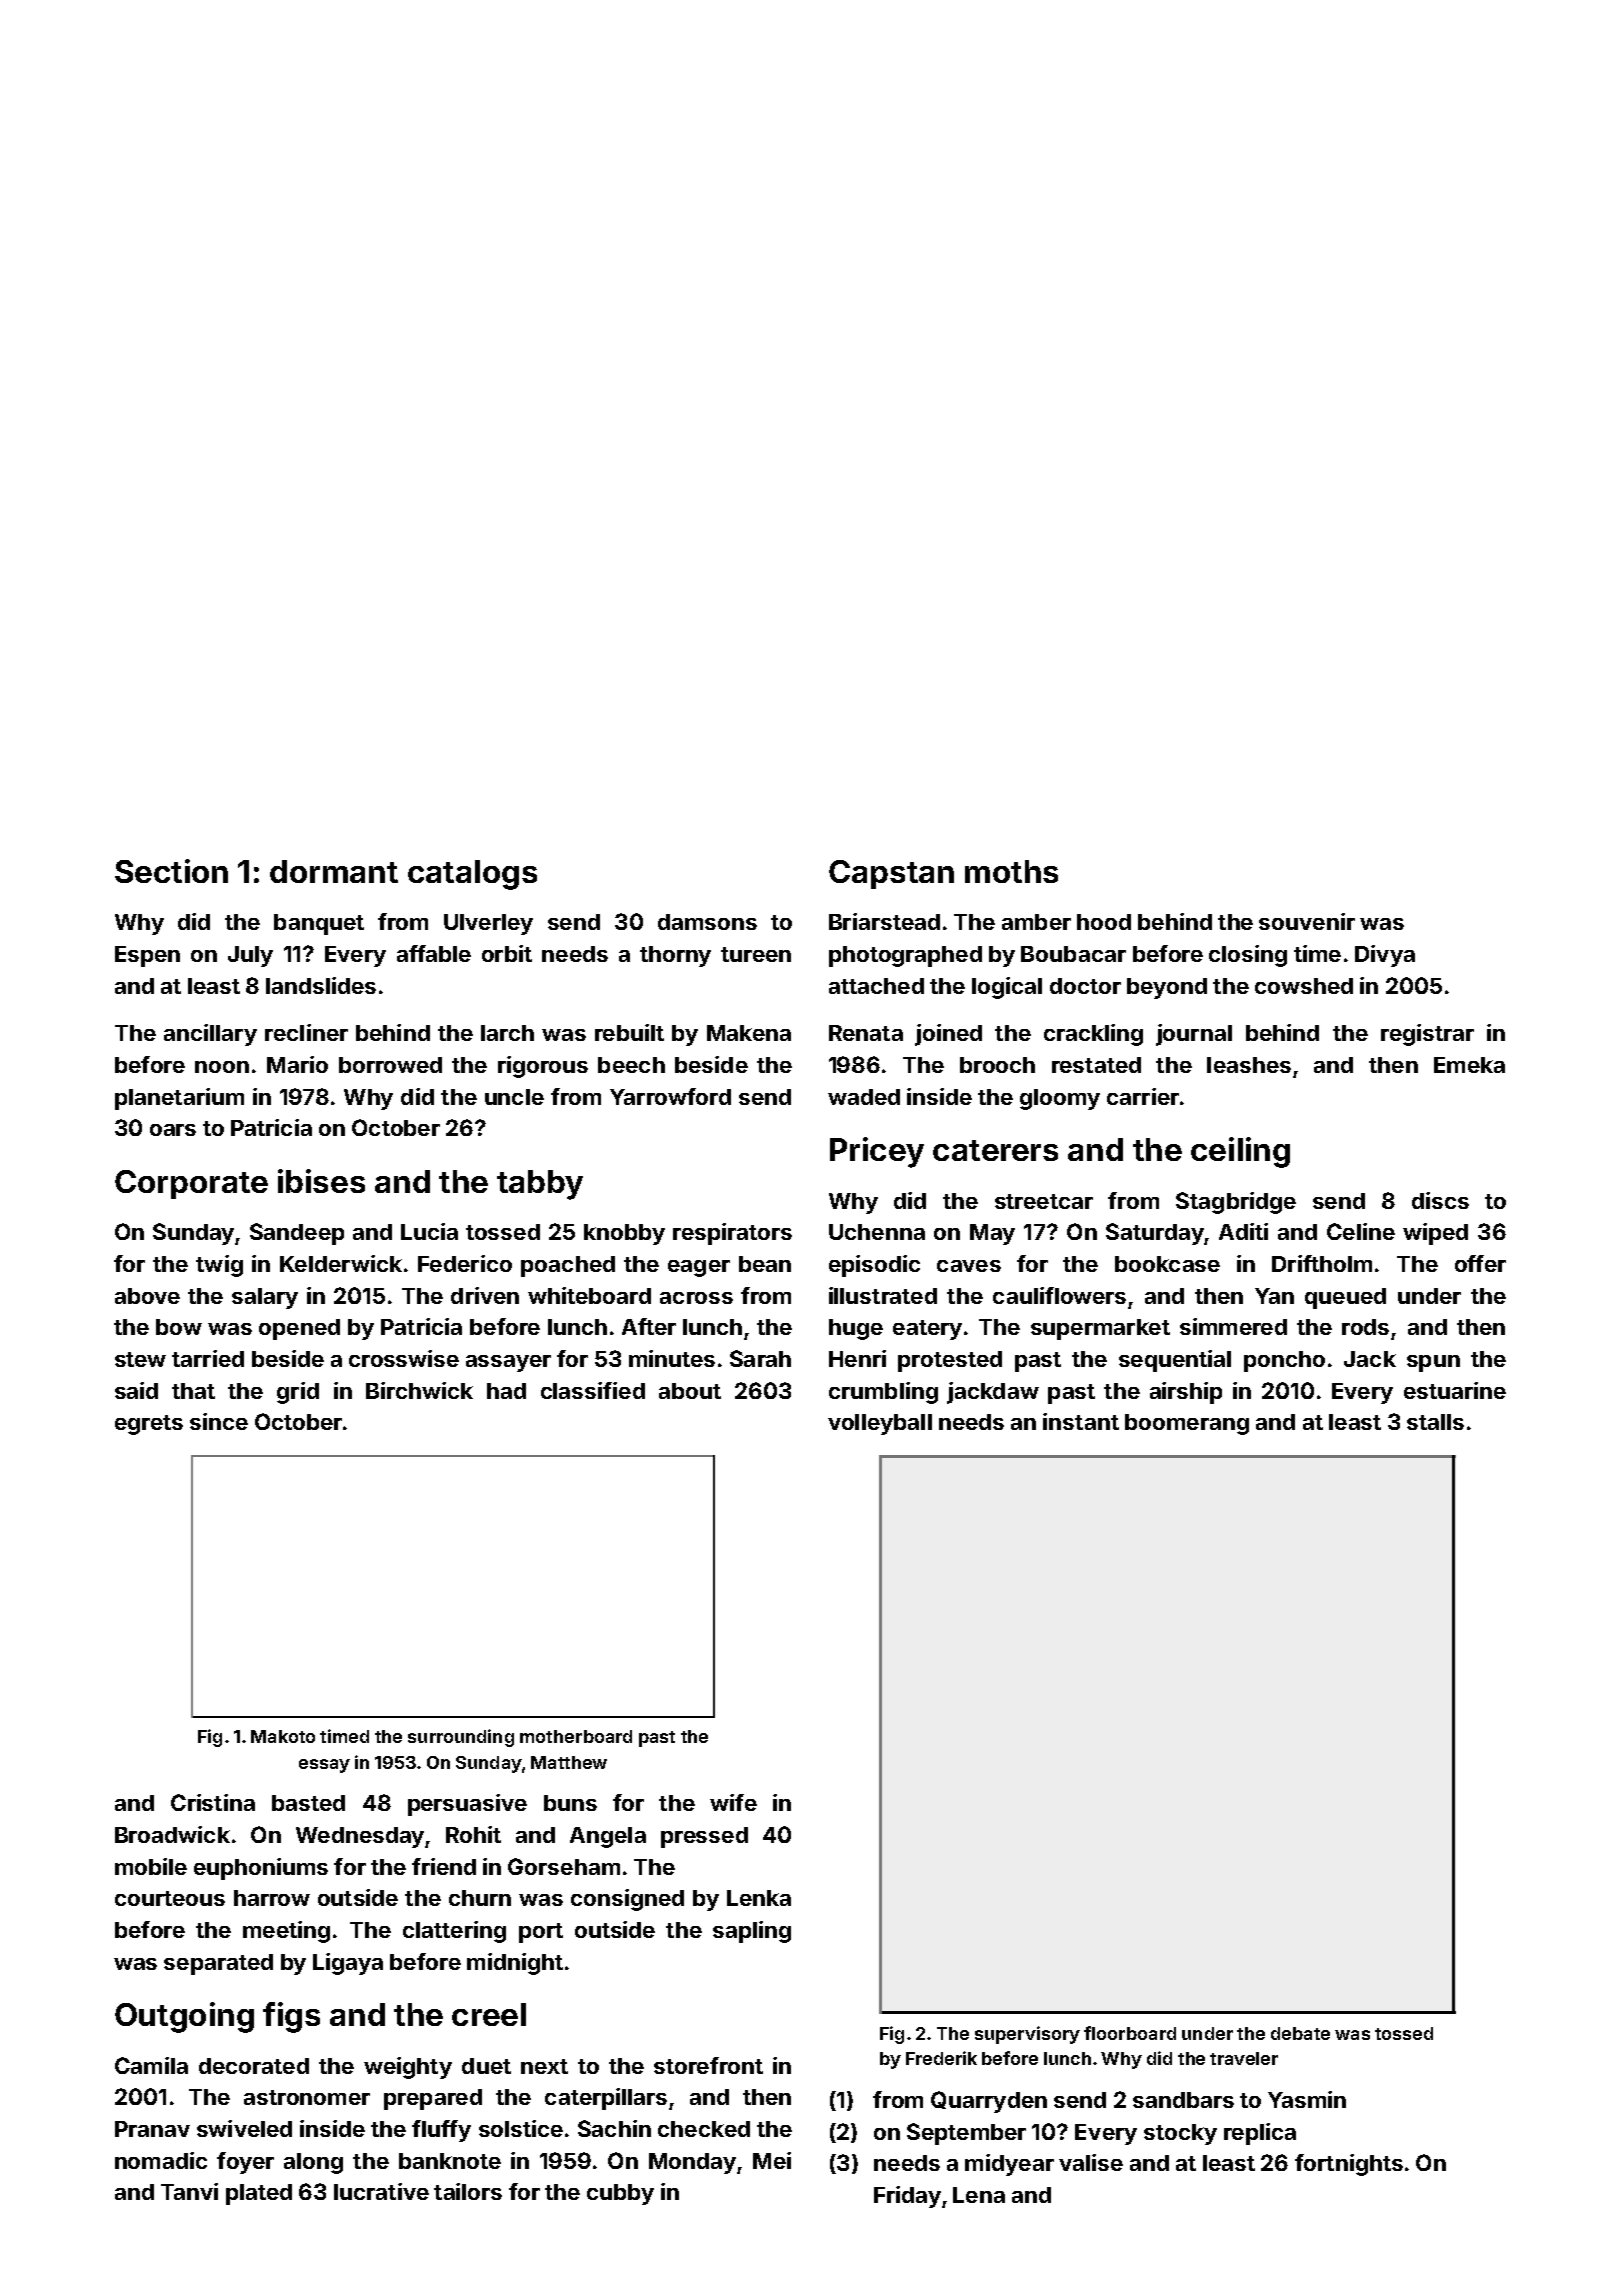  Describe the element at coordinates (171, 871) in the screenshot. I see `Section` at that location.
